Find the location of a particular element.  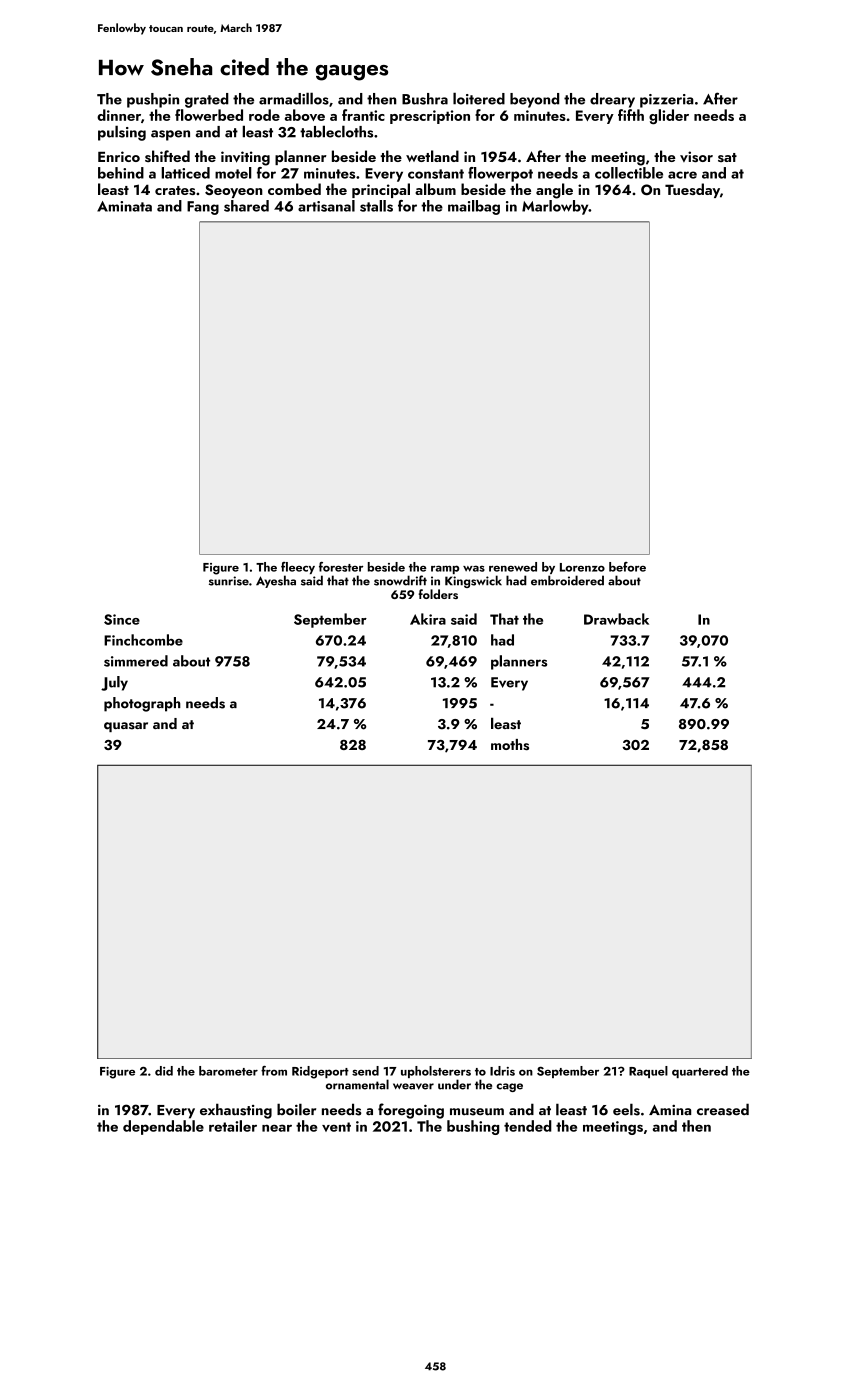

Akira is located at coordinates (428, 619).
